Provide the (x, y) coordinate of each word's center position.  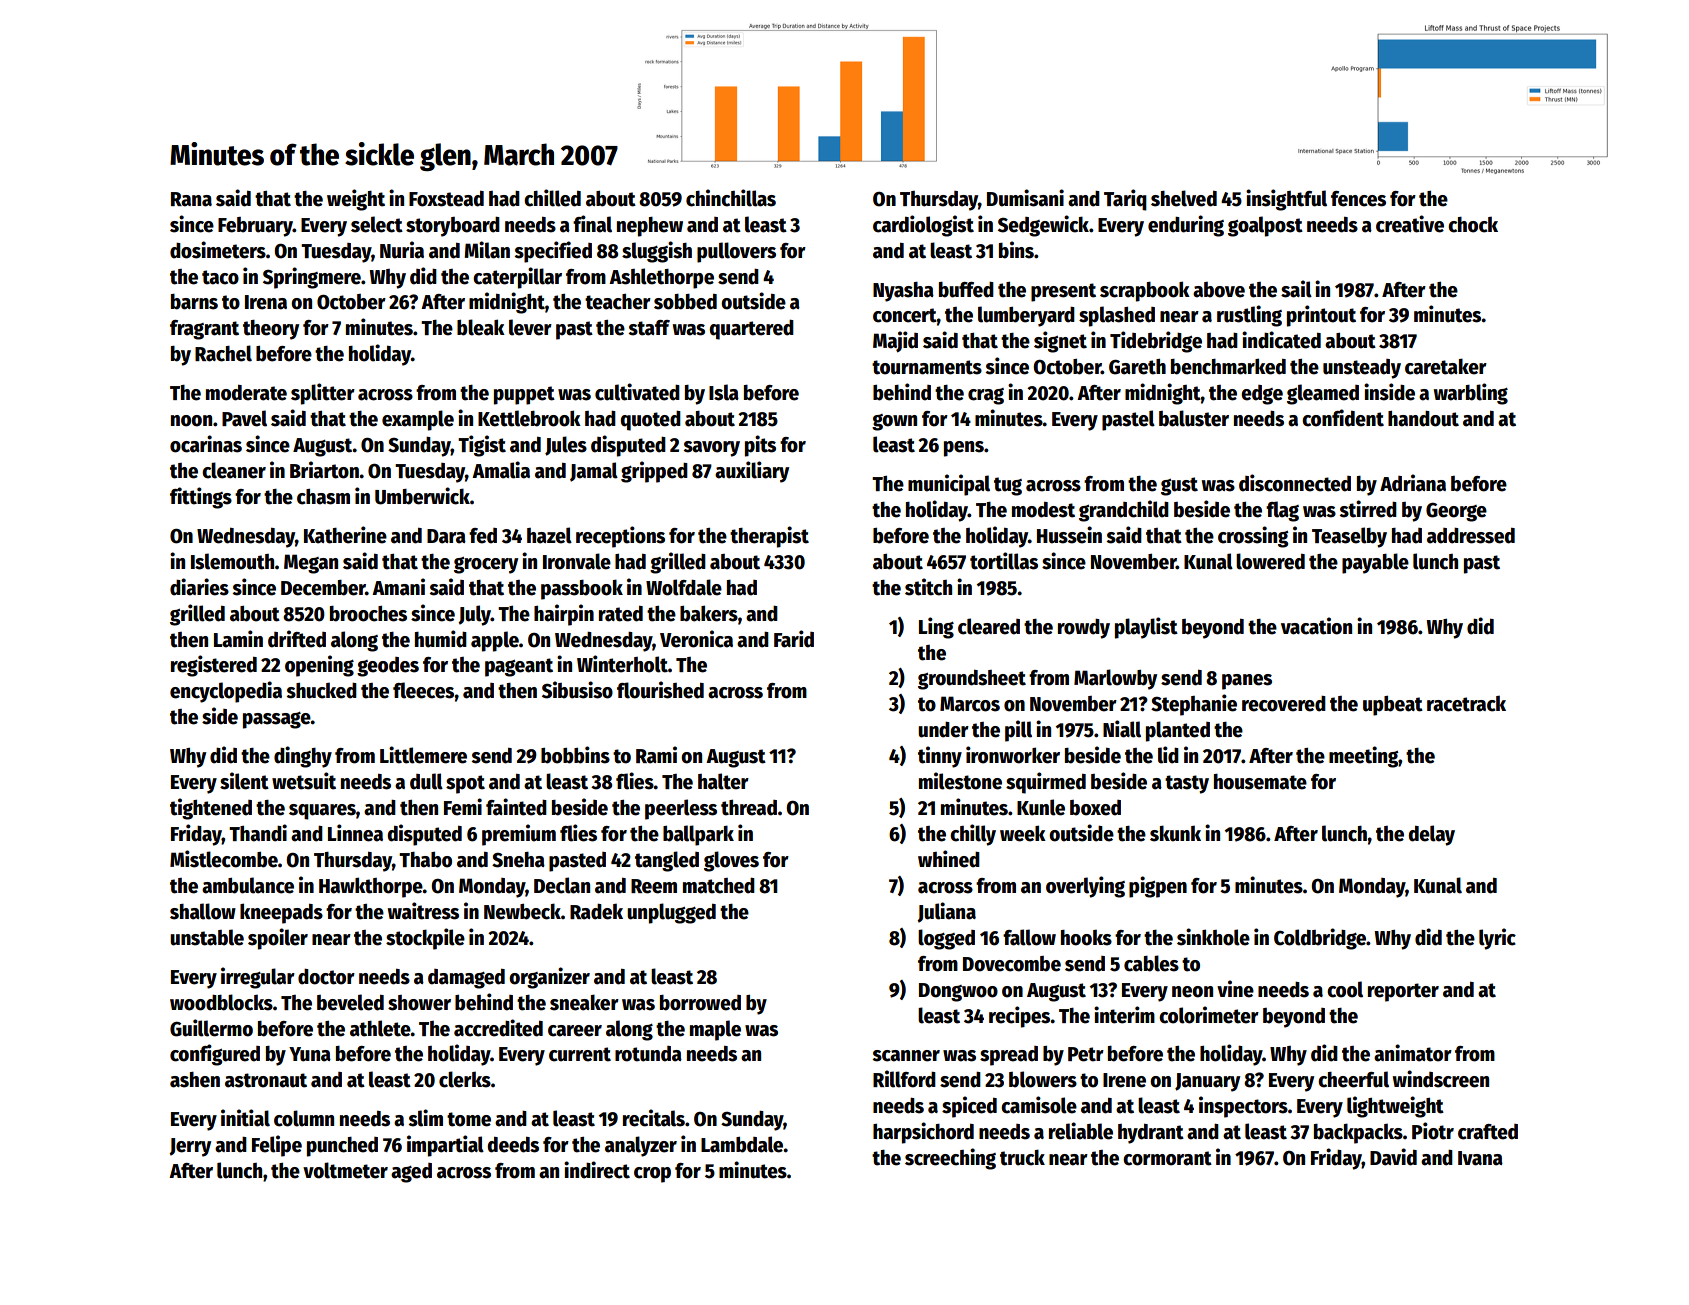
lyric (1497, 939)
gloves (731, 861)
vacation (1316, 626)
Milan (487, 250)
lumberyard (1026, 316)
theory (271, 330)
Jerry (190, 1147)
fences (1358, 199)
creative (1410, 224)
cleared (989, 626)
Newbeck (522, 911)
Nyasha (903, 292)
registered (214, 666)
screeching (950, 1159)
